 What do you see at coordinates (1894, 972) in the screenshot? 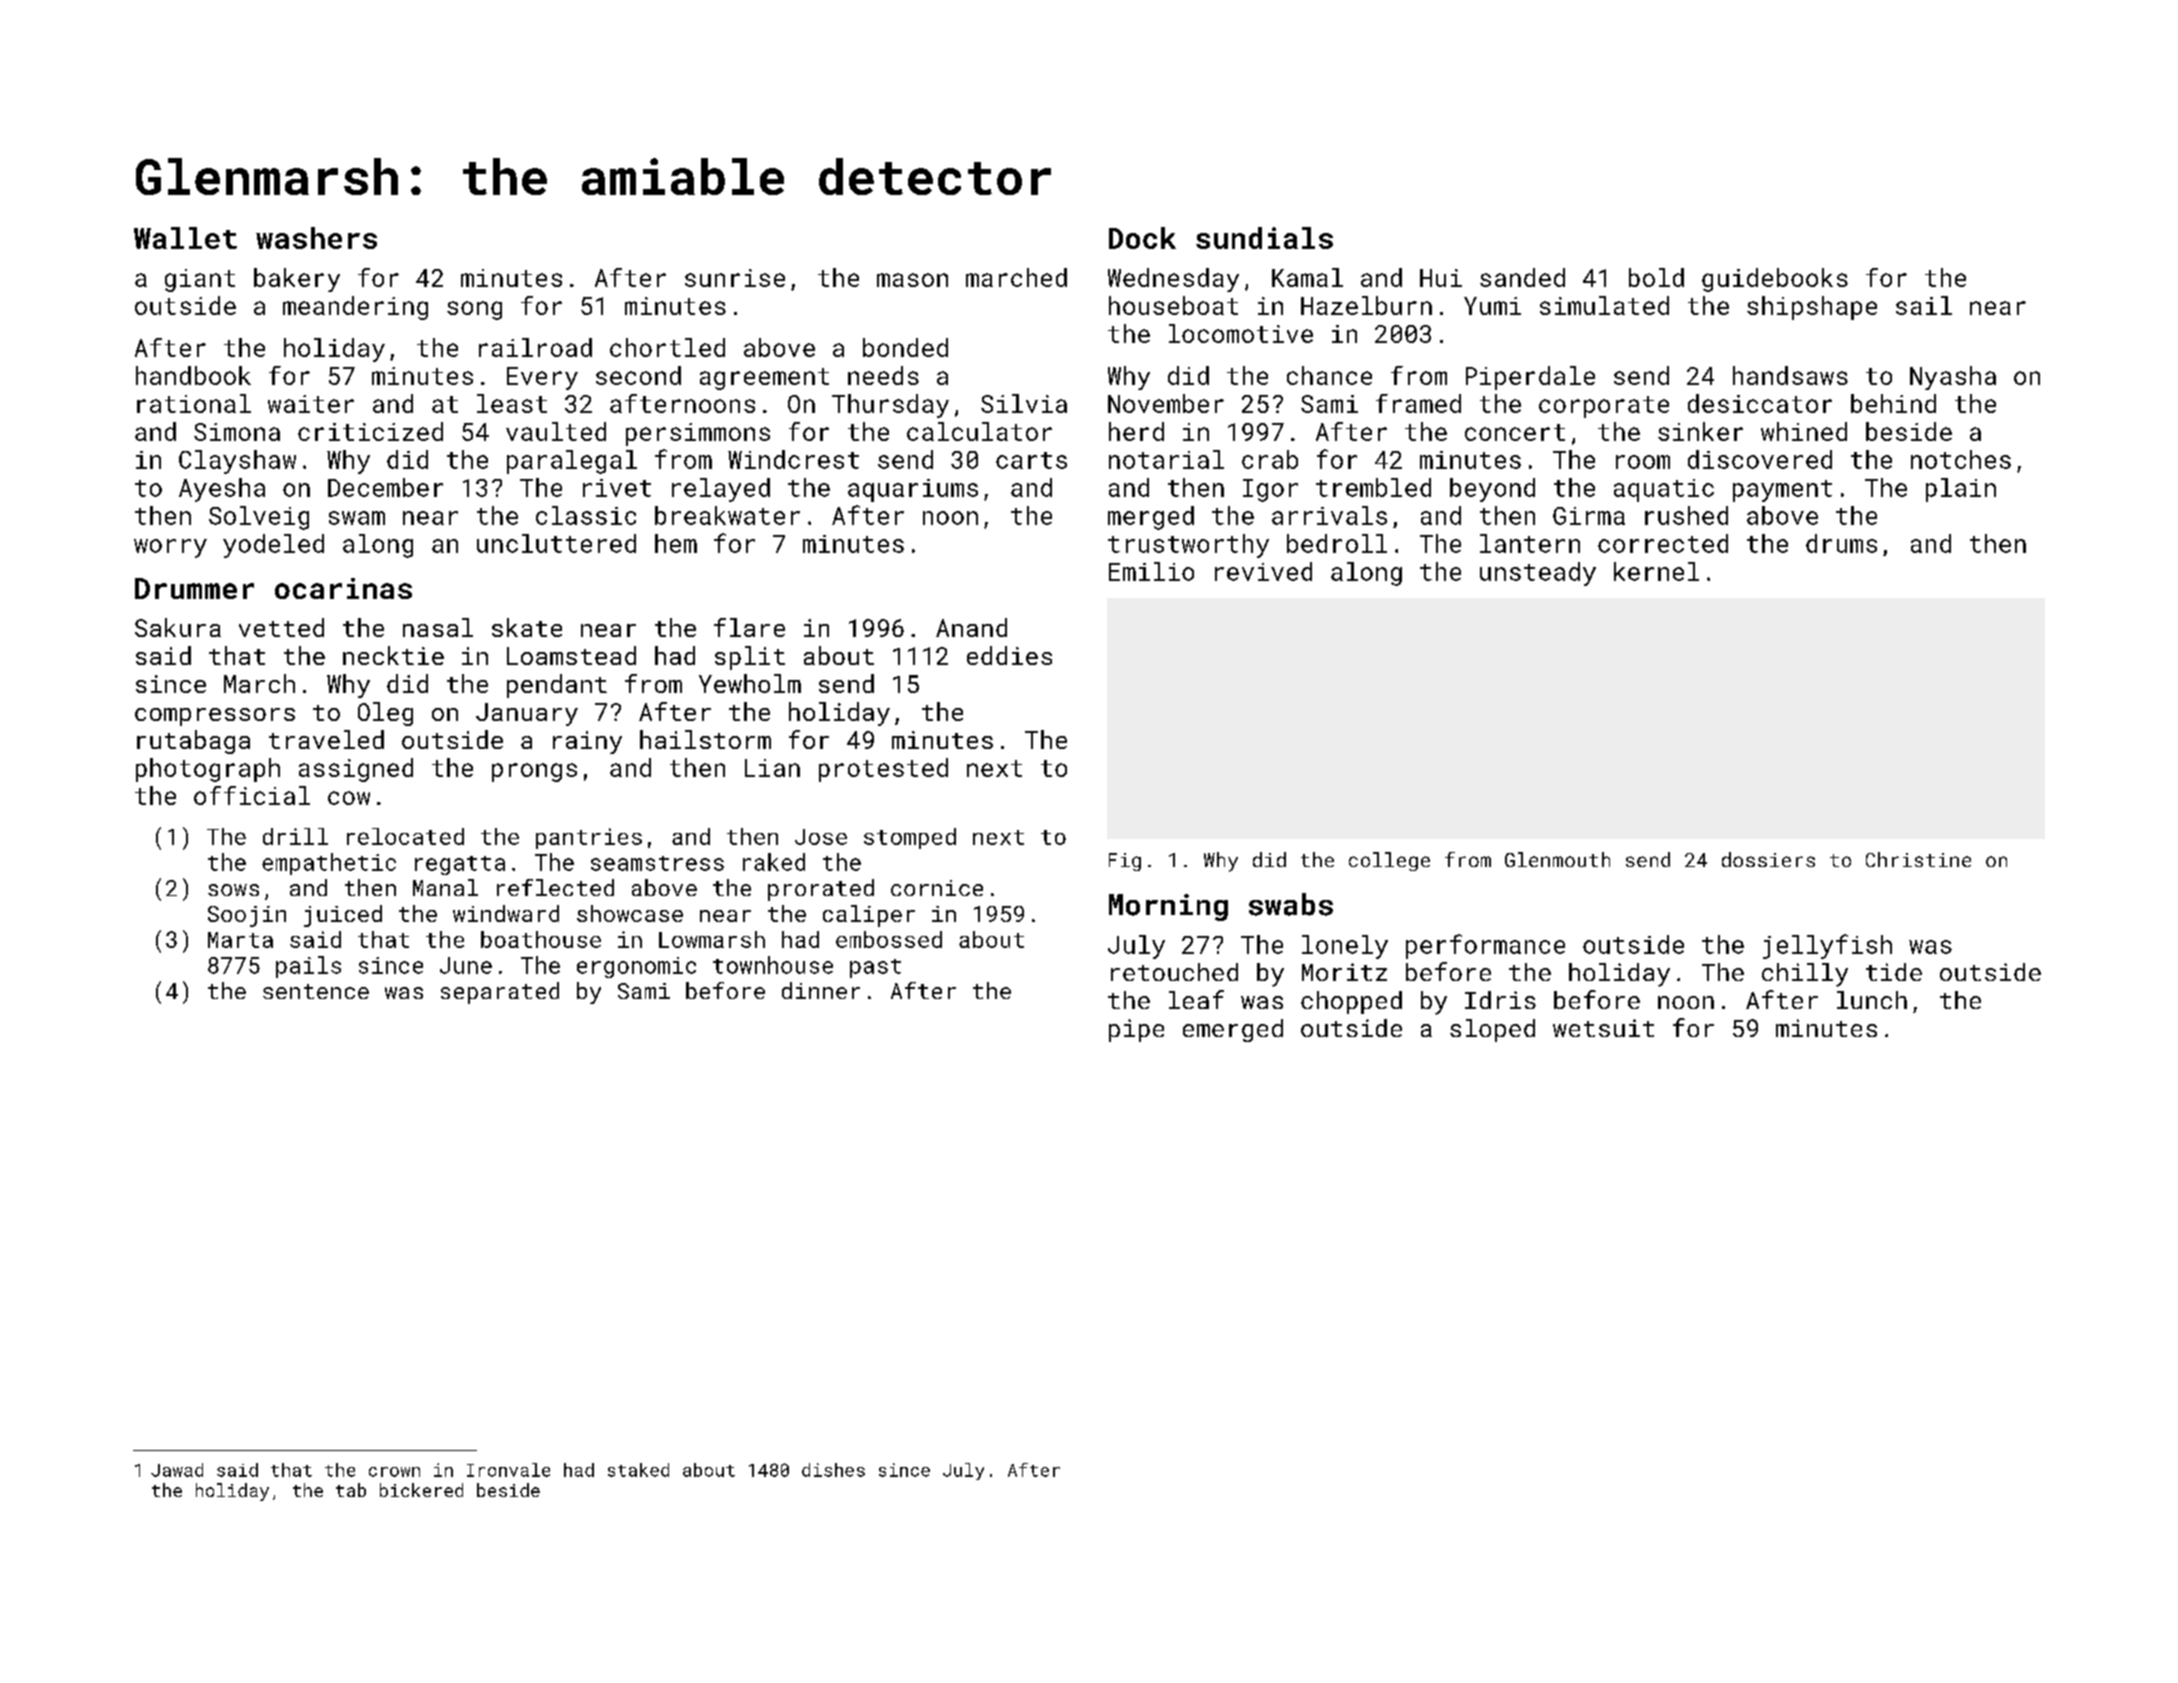
I see `tide` at bounding box center [1894, 972].
